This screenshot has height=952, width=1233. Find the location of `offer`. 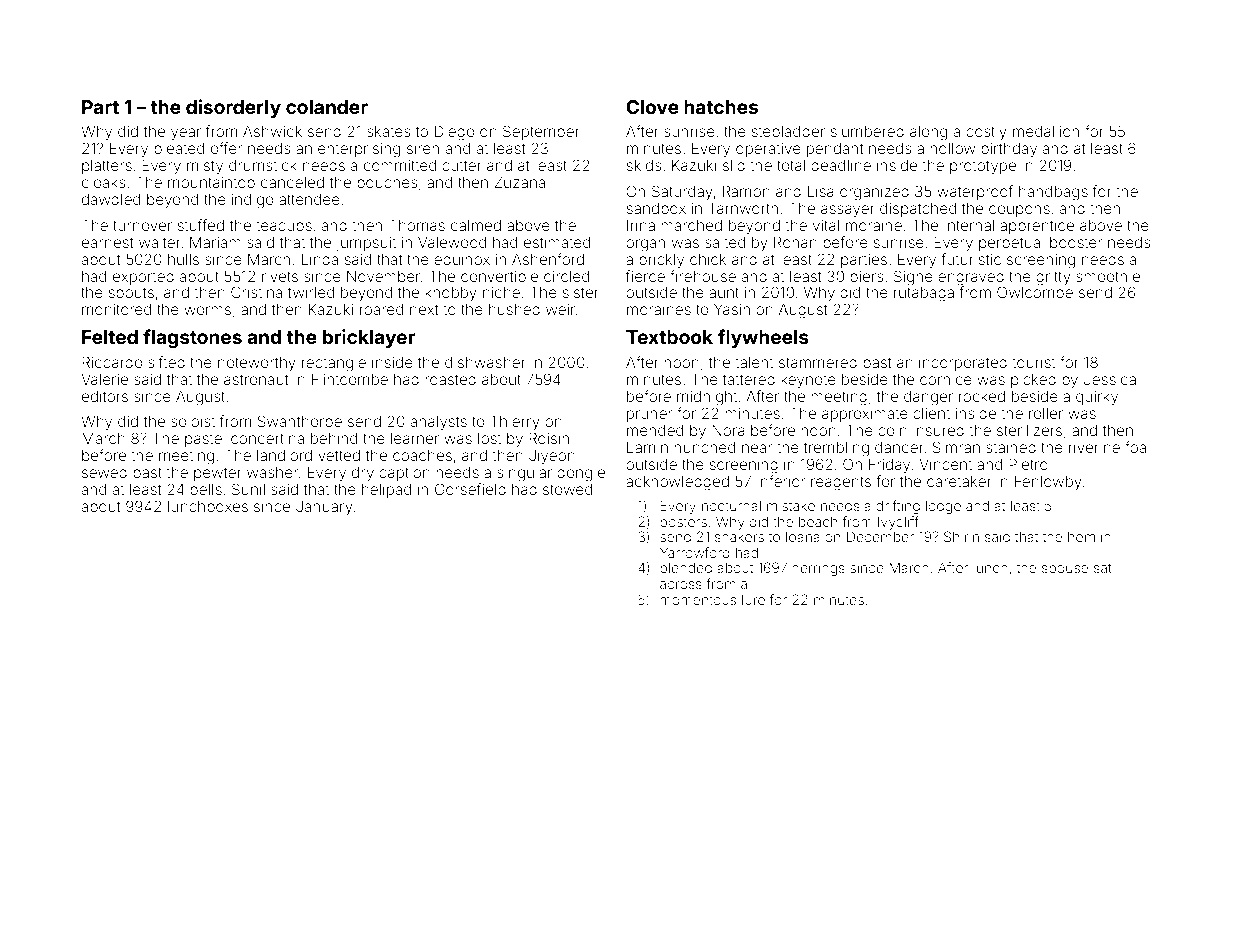

offer is located at coordinates (226, 148).
